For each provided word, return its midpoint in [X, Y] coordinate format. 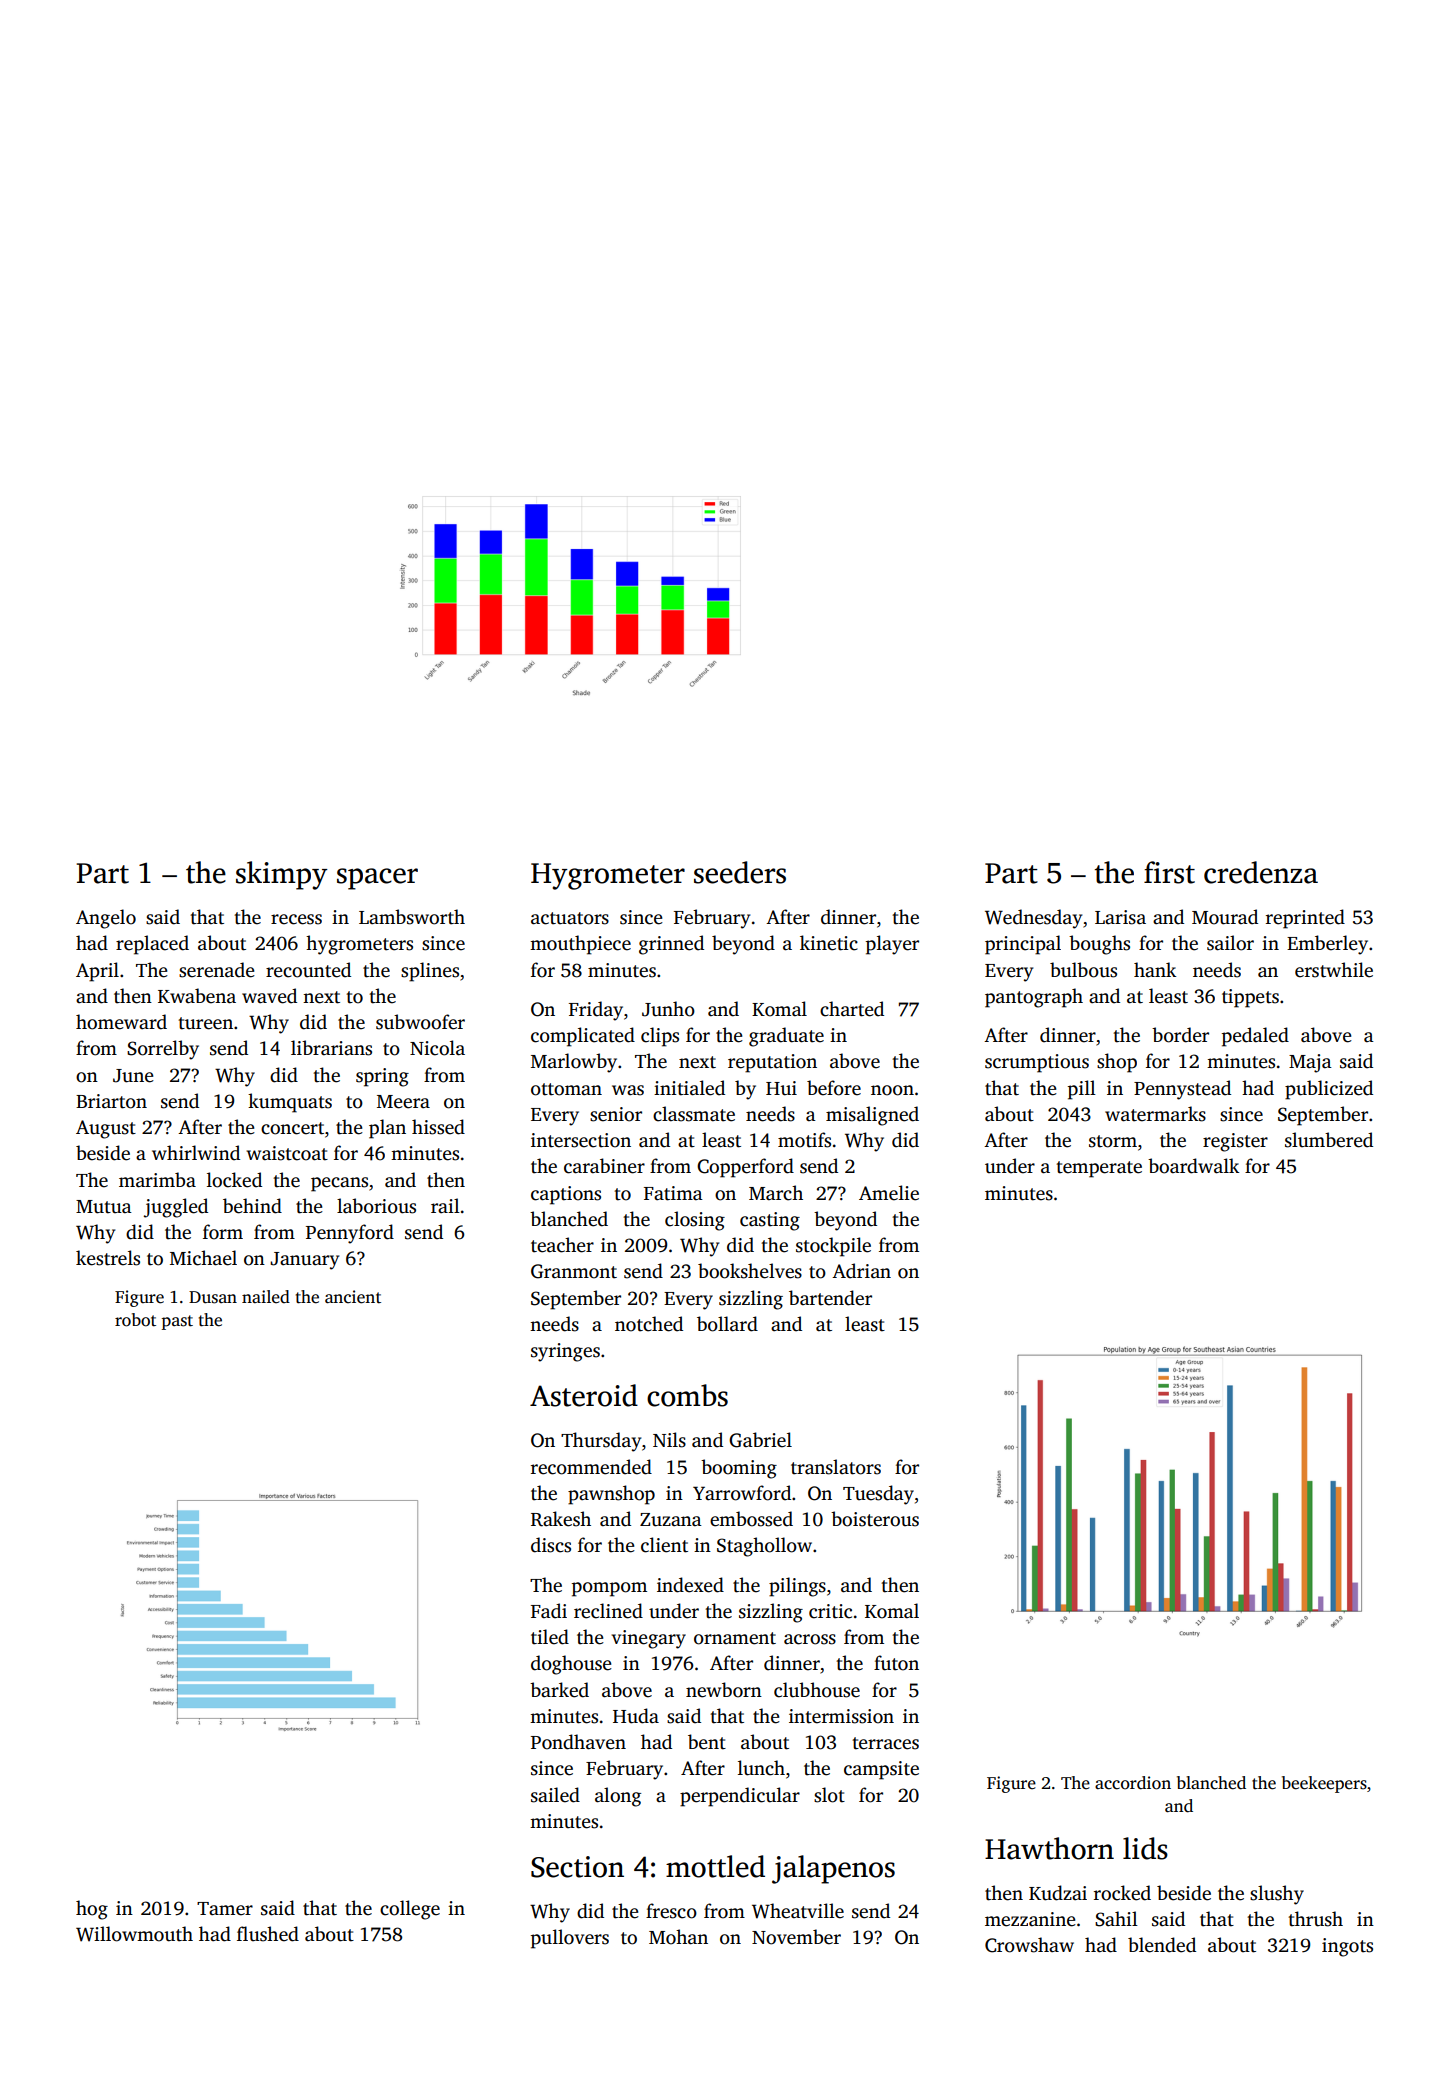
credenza [1261, 872]
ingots [1347, 1947]
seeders [740, 872]
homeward [121, 1022]
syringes [565, 1352]
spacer [377, 879]
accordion [1133, 1783]
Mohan [678, 1937]
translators [836, 1467]
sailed [555, 1795]
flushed [268, 1934]
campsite [881, 1770]
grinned [671, 945]
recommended [591, 1467]
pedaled [1255, 1037]
